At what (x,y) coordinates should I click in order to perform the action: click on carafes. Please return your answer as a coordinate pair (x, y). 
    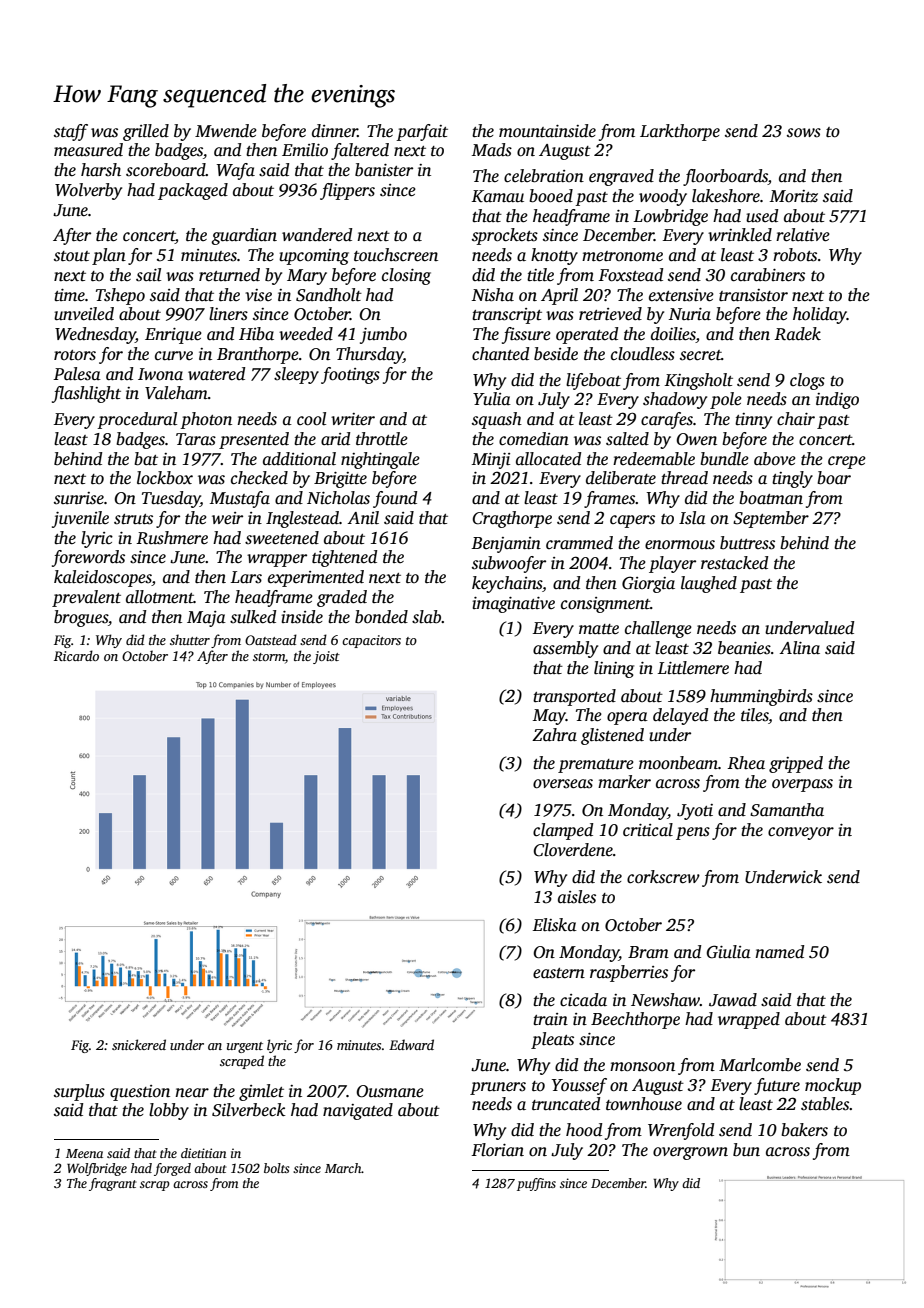
    Looking at the image, I should click on (667, 420).
